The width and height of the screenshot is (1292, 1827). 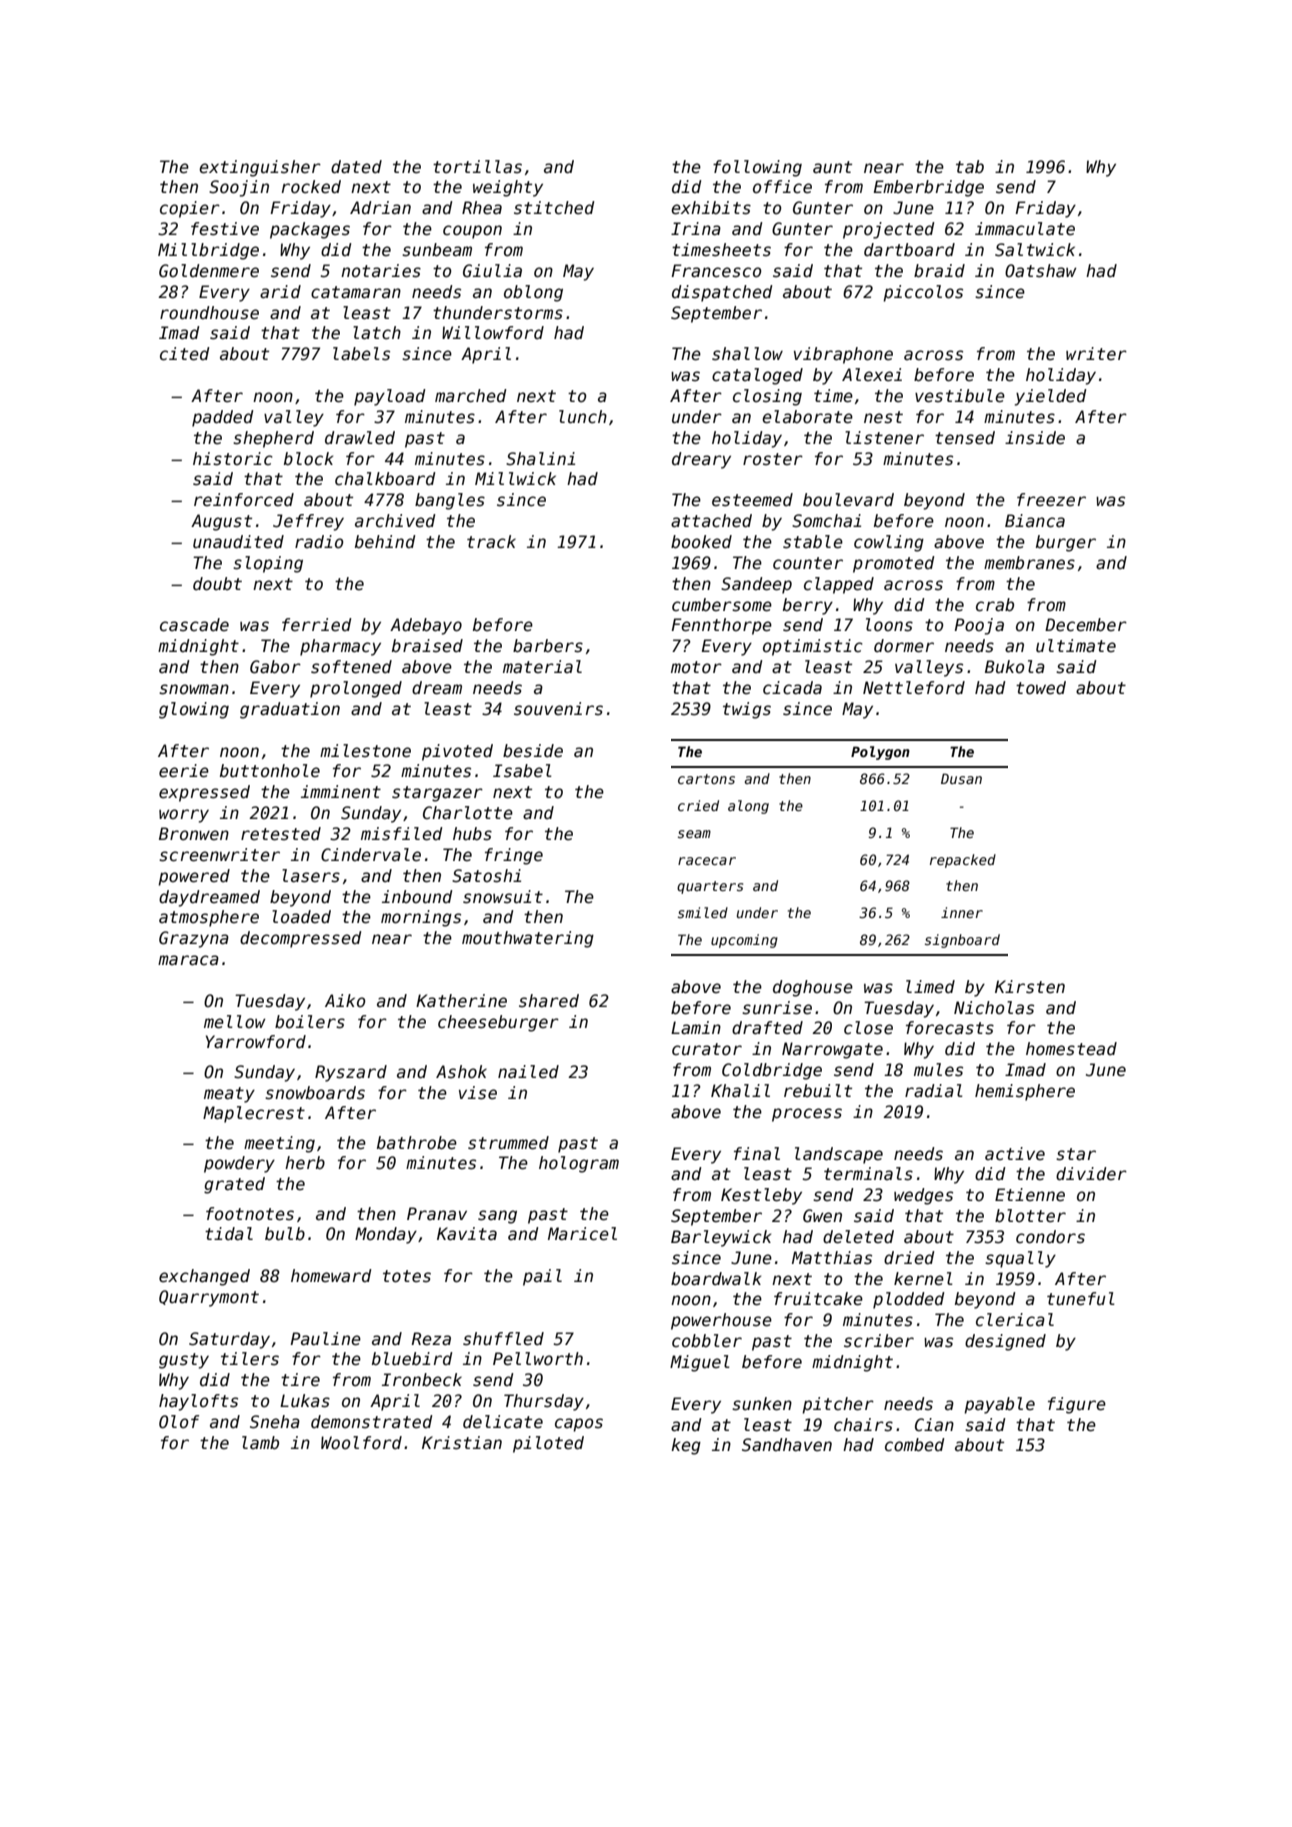 What do you see at coordinates (722, 293) in the screenshot?
I see `dispatched` at bounding box center [722, 293].
